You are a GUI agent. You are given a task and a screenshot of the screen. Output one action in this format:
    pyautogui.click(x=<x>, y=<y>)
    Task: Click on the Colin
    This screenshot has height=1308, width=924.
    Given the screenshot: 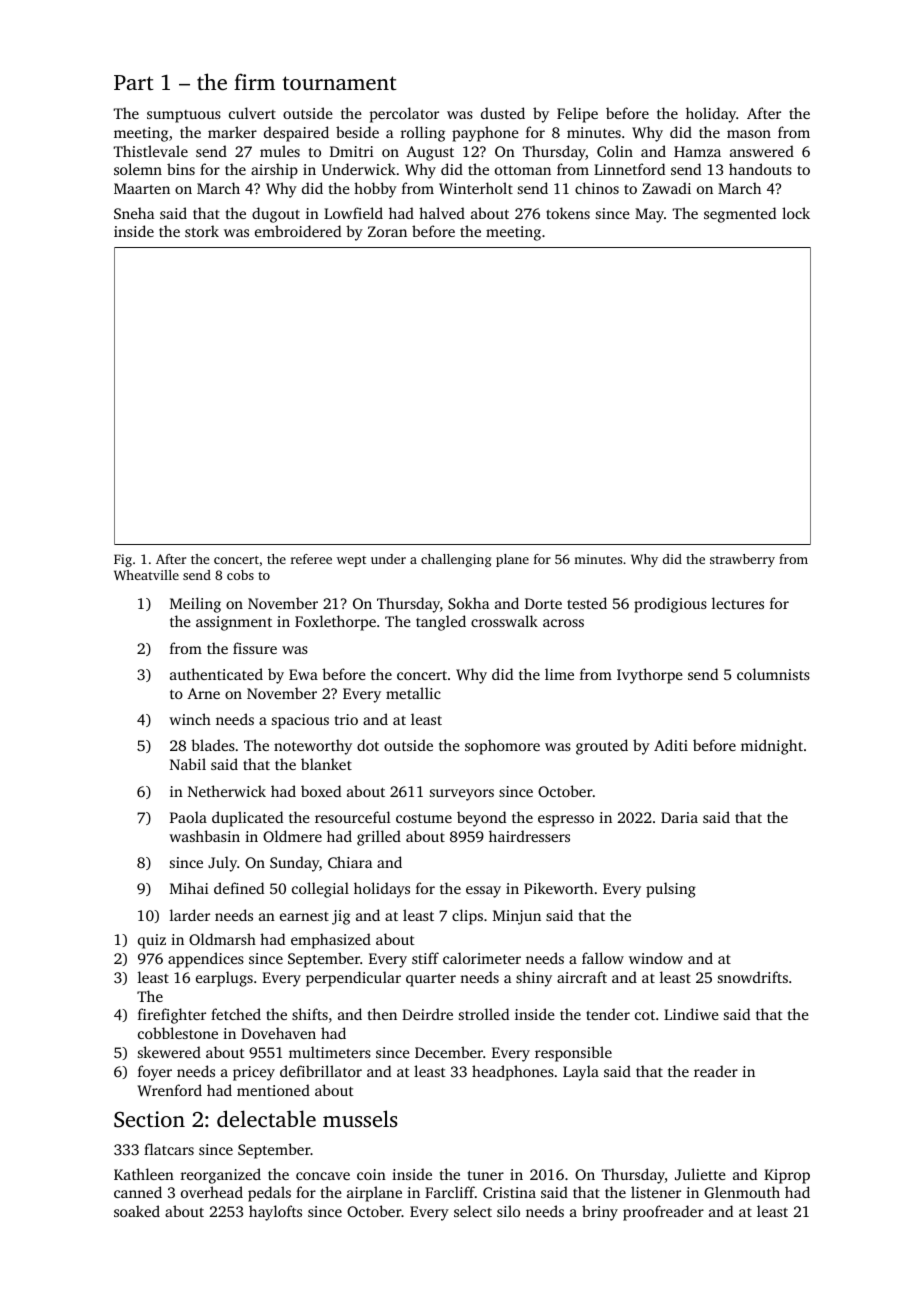 What is the action you would take?
    pyautogui.click(x=615, y=151)
